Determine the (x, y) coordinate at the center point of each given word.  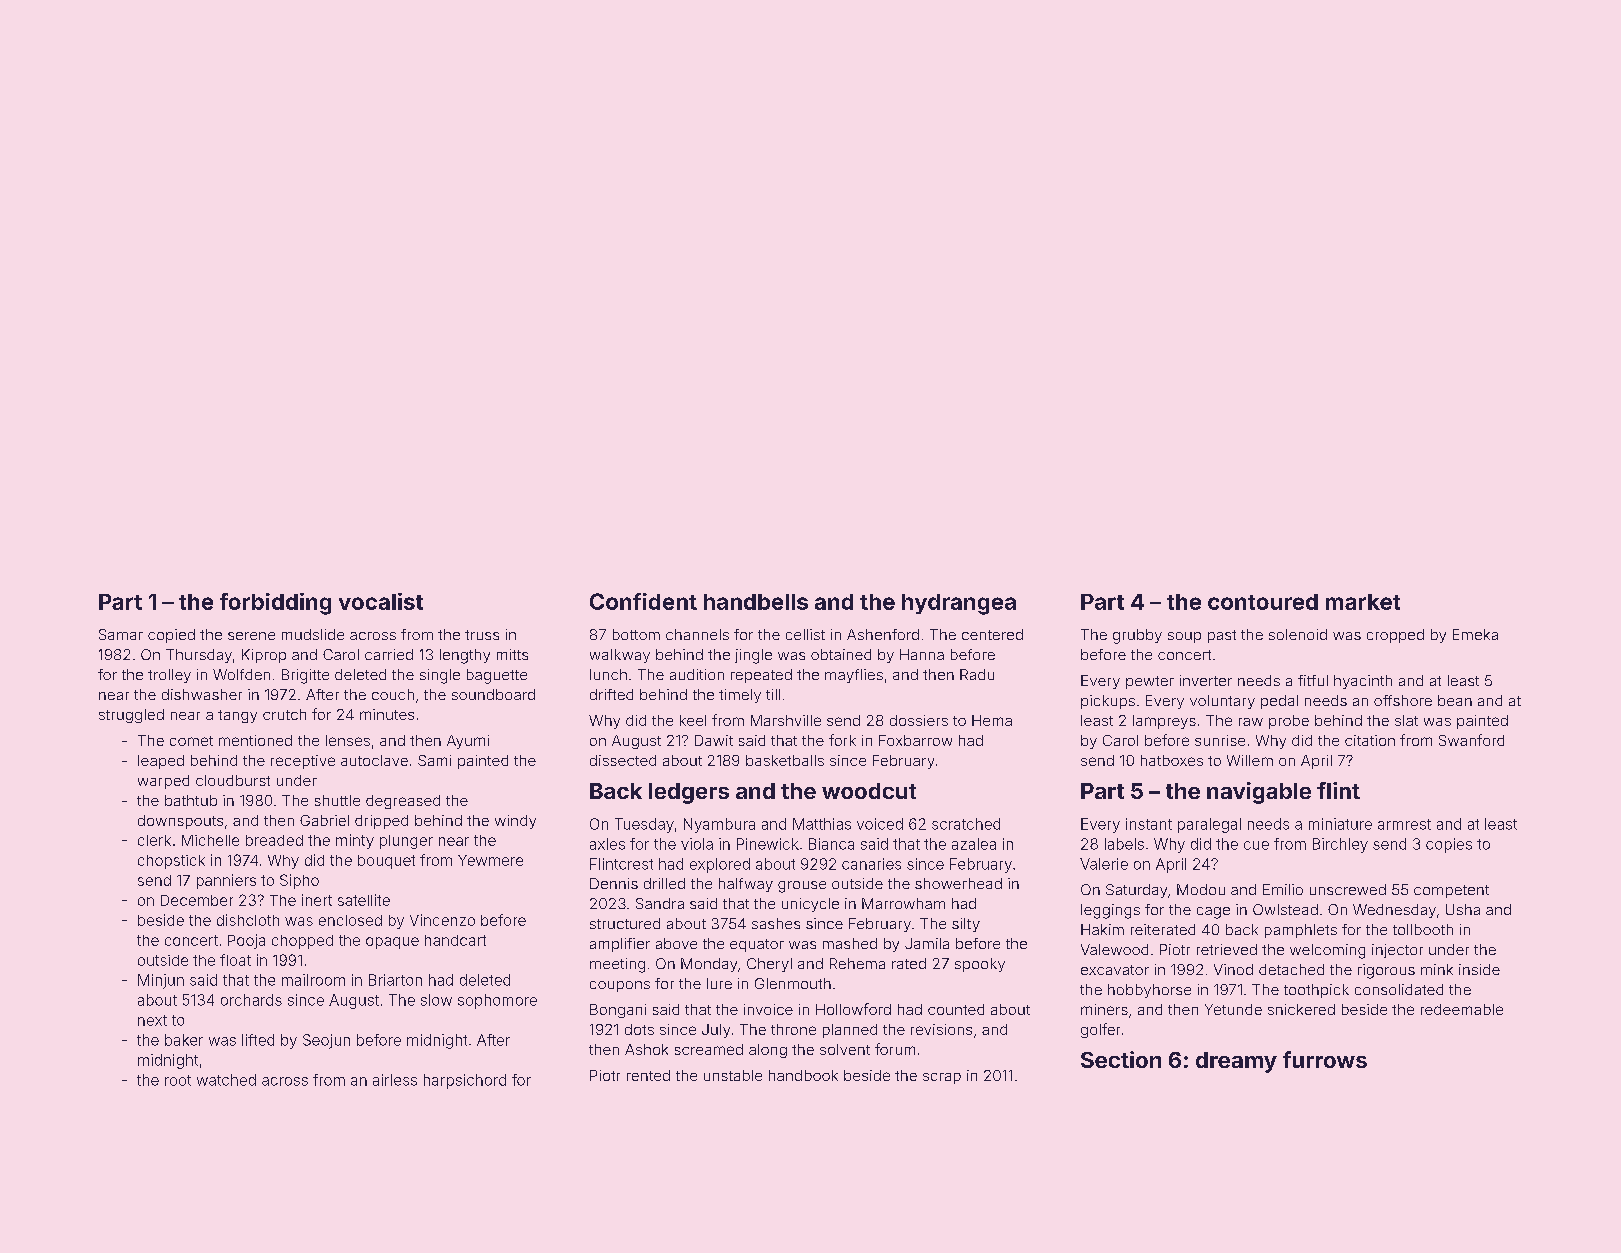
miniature (1340, 824)
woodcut (869, 791)
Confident (643, 601)
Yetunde (1233, 1009)
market (1363, 602)
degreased (403, 802)
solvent (845, 1049)
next (152, 1020)
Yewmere (490, 860)
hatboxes (1172, 760)
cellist (805, 634)
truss (482, 635)
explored (720, 865)
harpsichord (465, 1081)
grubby (1137, 636)
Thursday (199, 656)
